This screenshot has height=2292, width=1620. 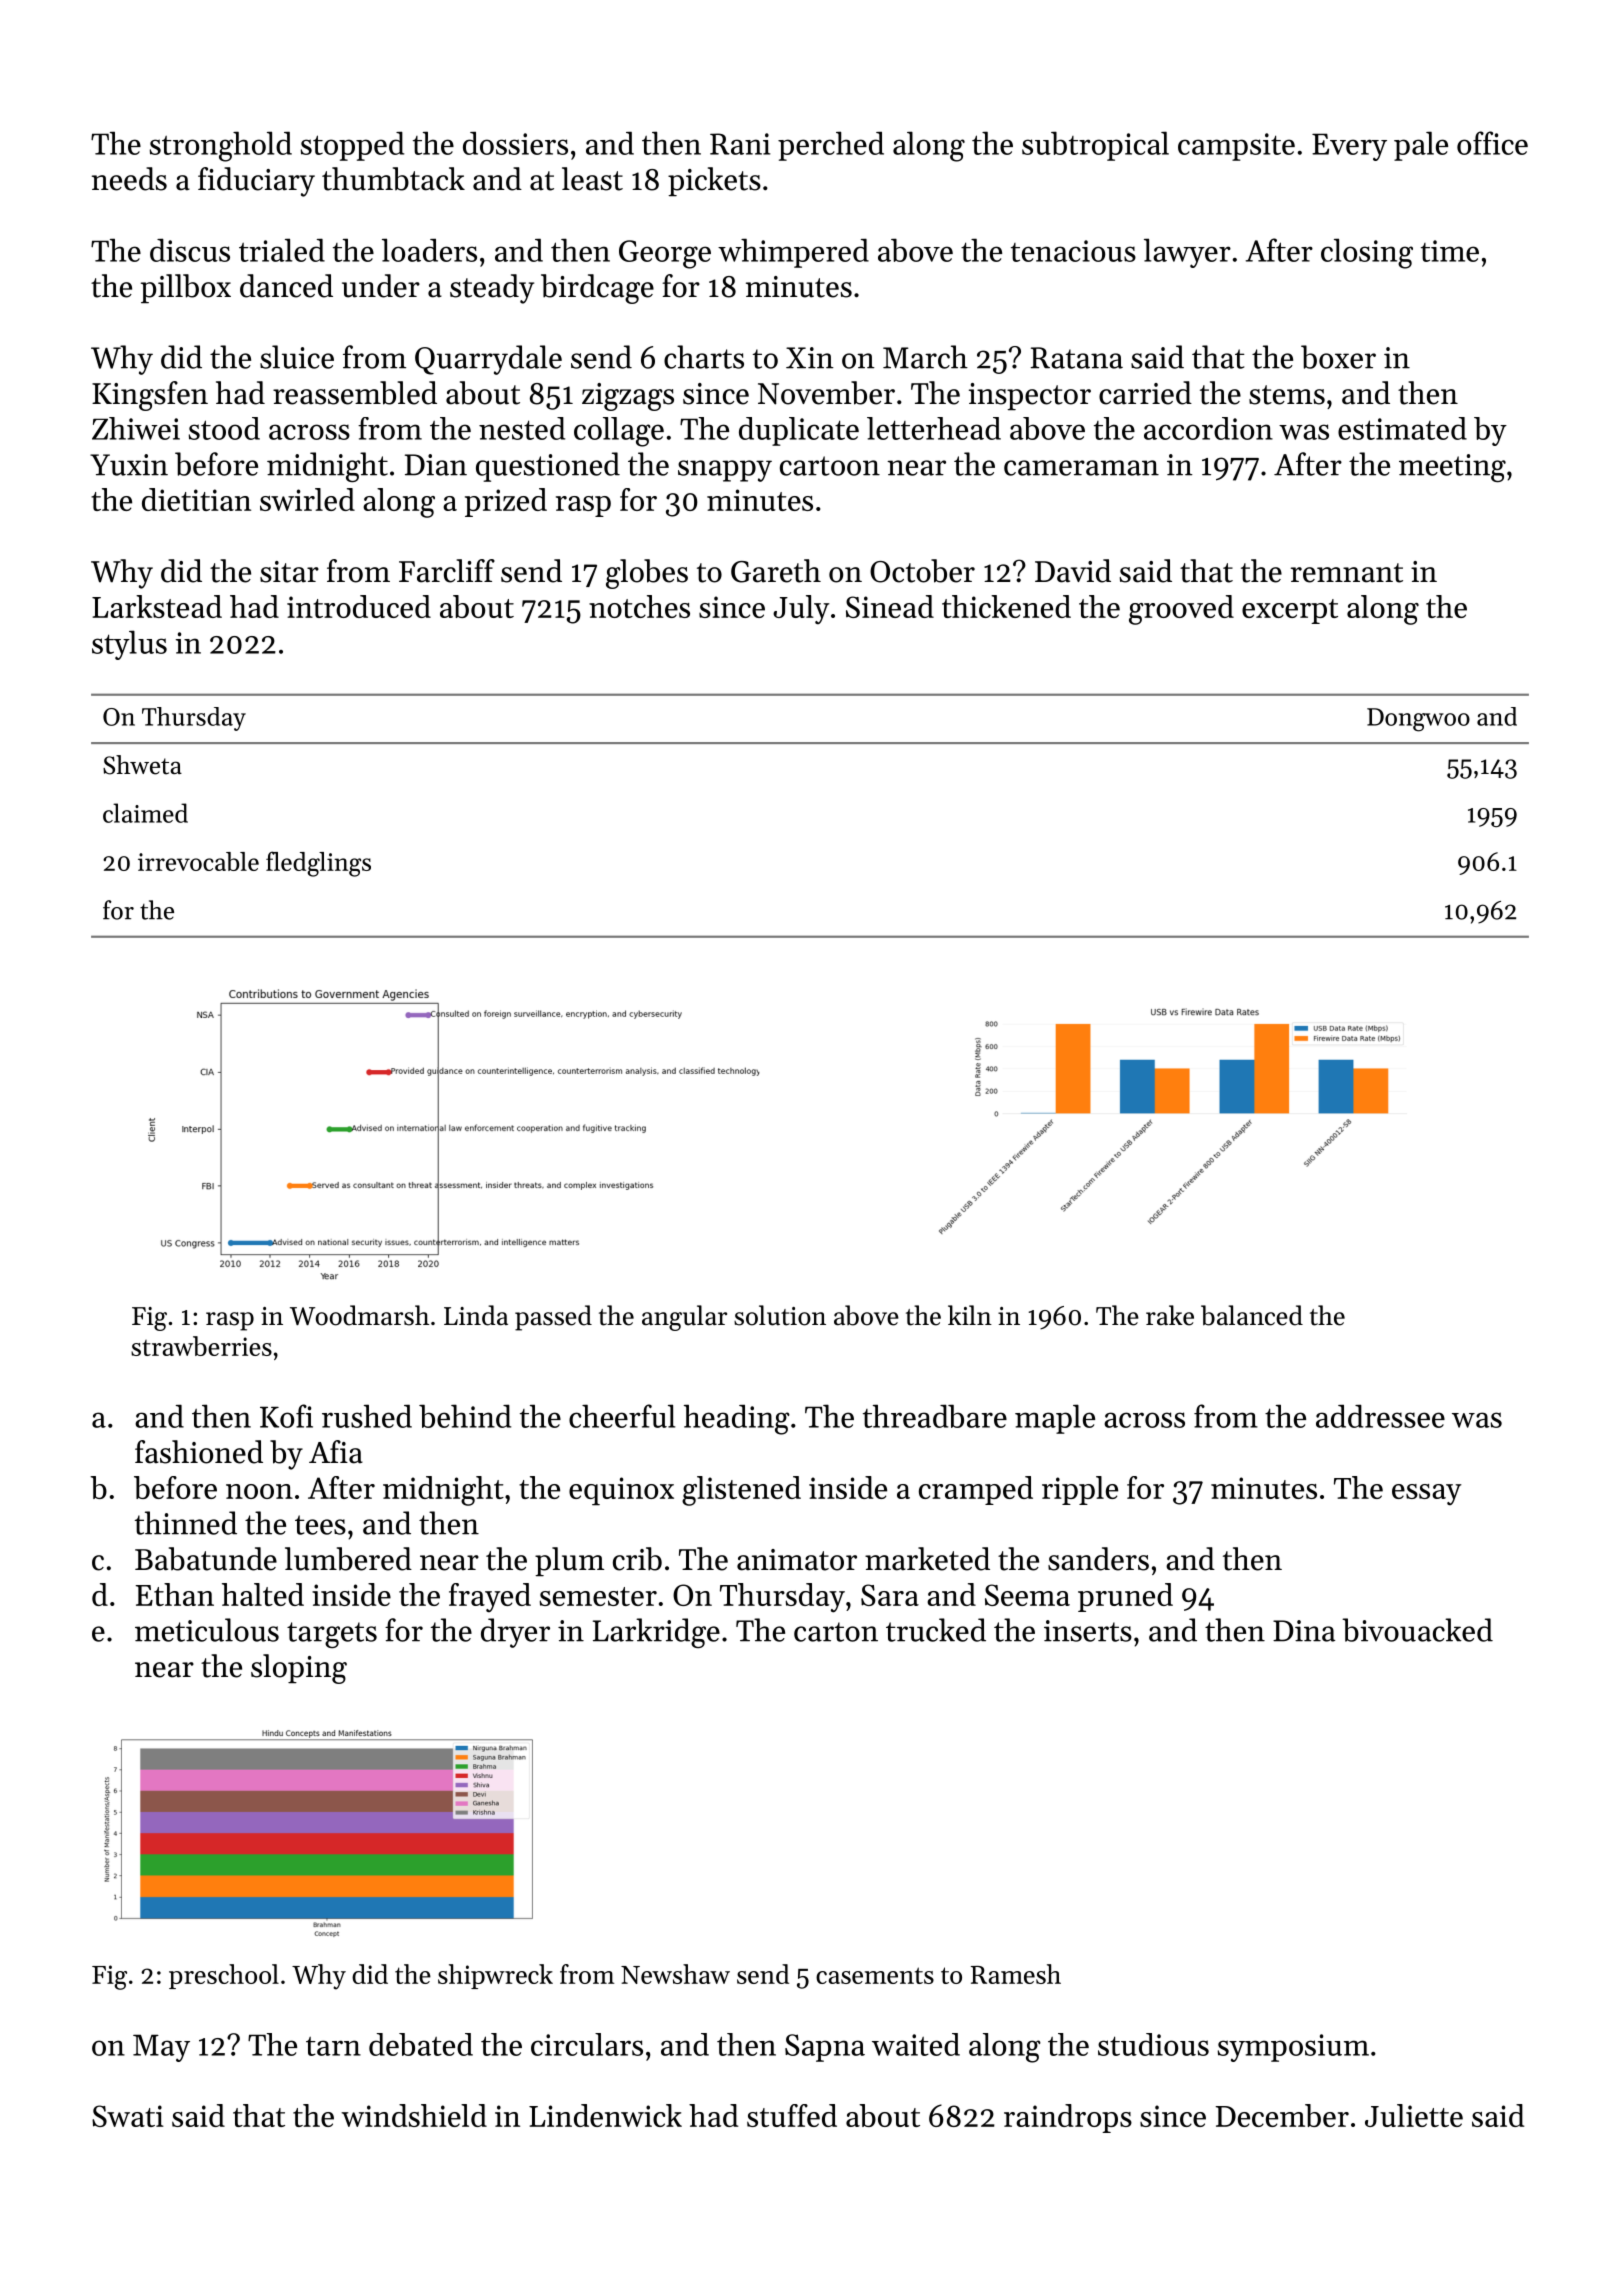 What do you see at coordinates (129, 179) in the screenshot?
I see `needs` at bounding box center [129, 179].
